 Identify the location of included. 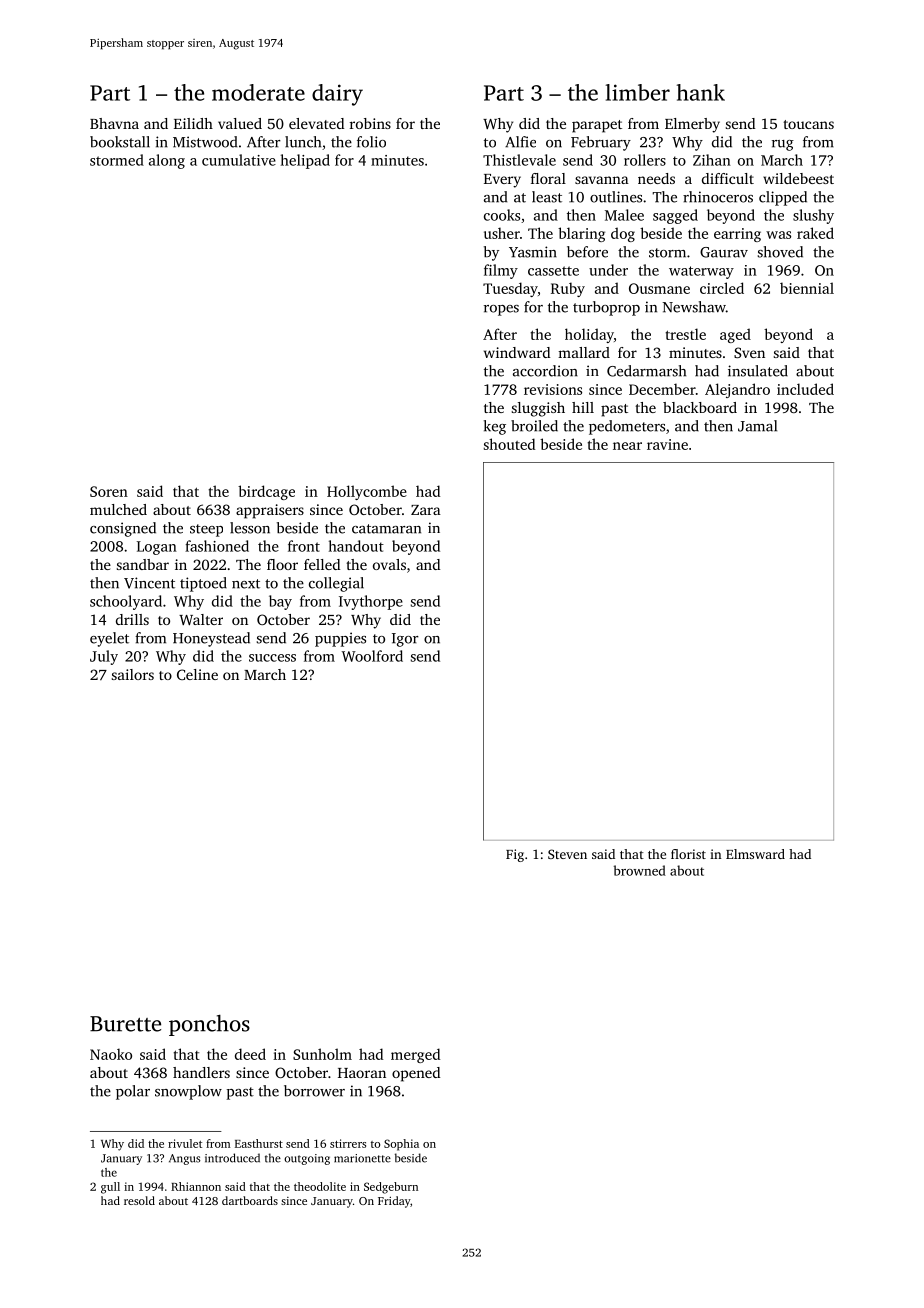
(805, 389).
